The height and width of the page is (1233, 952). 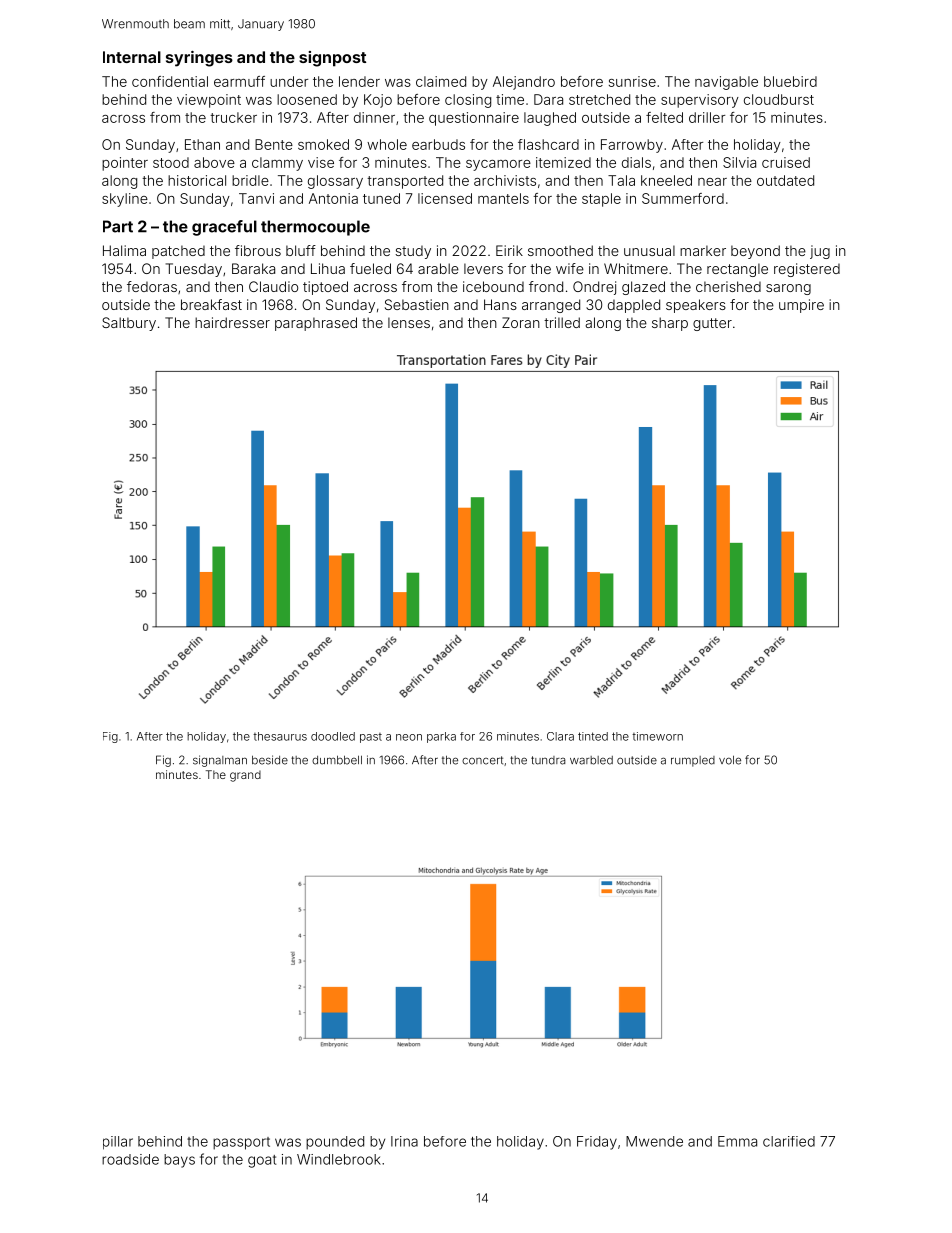 What do you see at coordinates (548, 760) in the page?
I see `tundra` at bounding box center [548, 760].
